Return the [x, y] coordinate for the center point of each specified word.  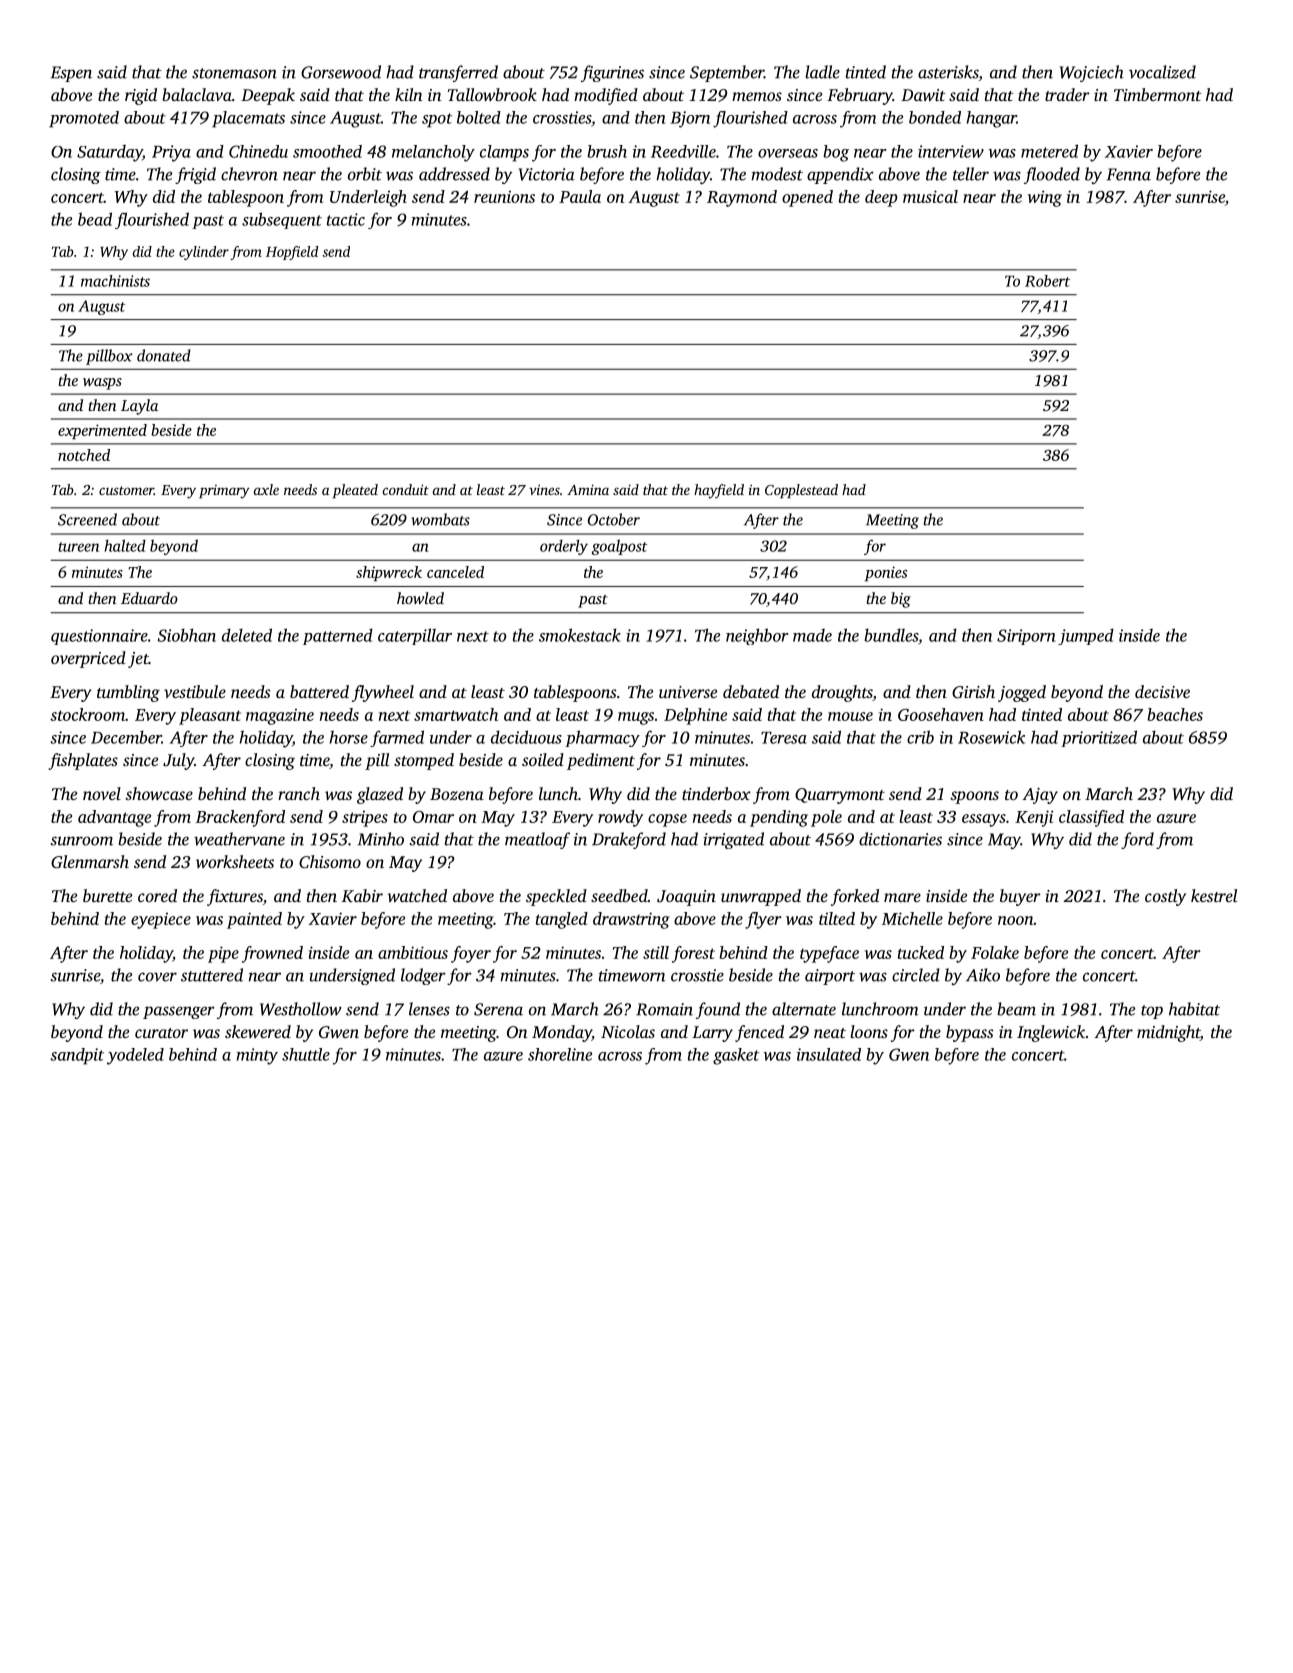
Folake [995, 952]
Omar [433, 817]
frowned [272, 954]
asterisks [948, 73]
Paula [580, 196]
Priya [171, 153]
